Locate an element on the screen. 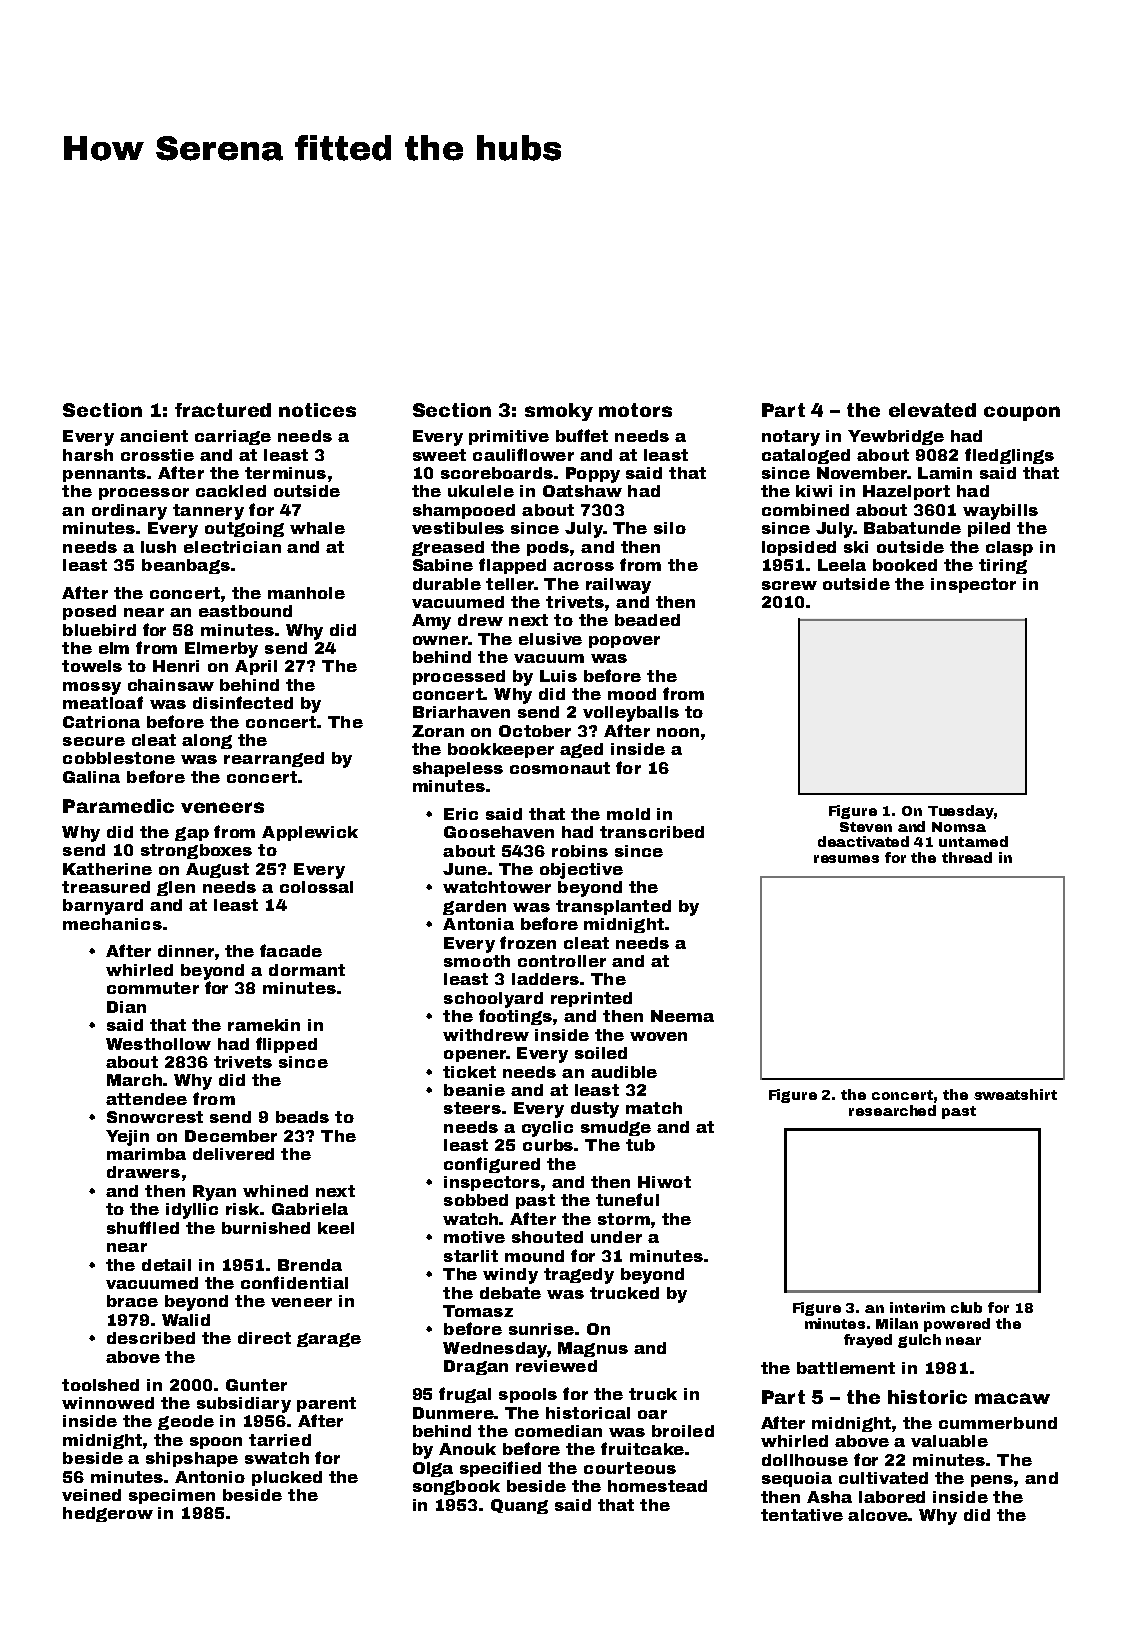  coupon is located at coordinates (1022, 413).
